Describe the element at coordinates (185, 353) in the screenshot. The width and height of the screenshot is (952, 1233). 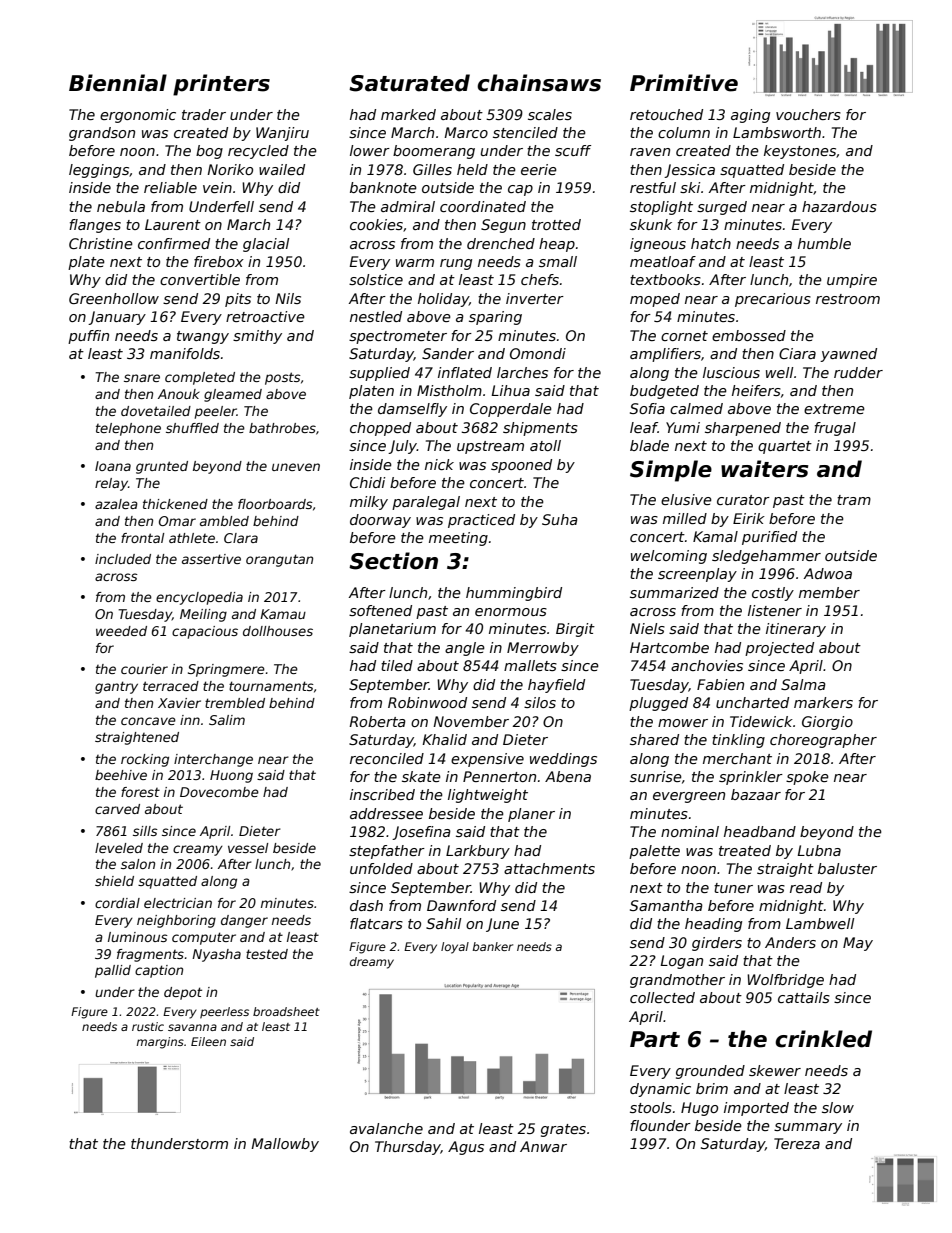
I see `manifolds` at that location.
